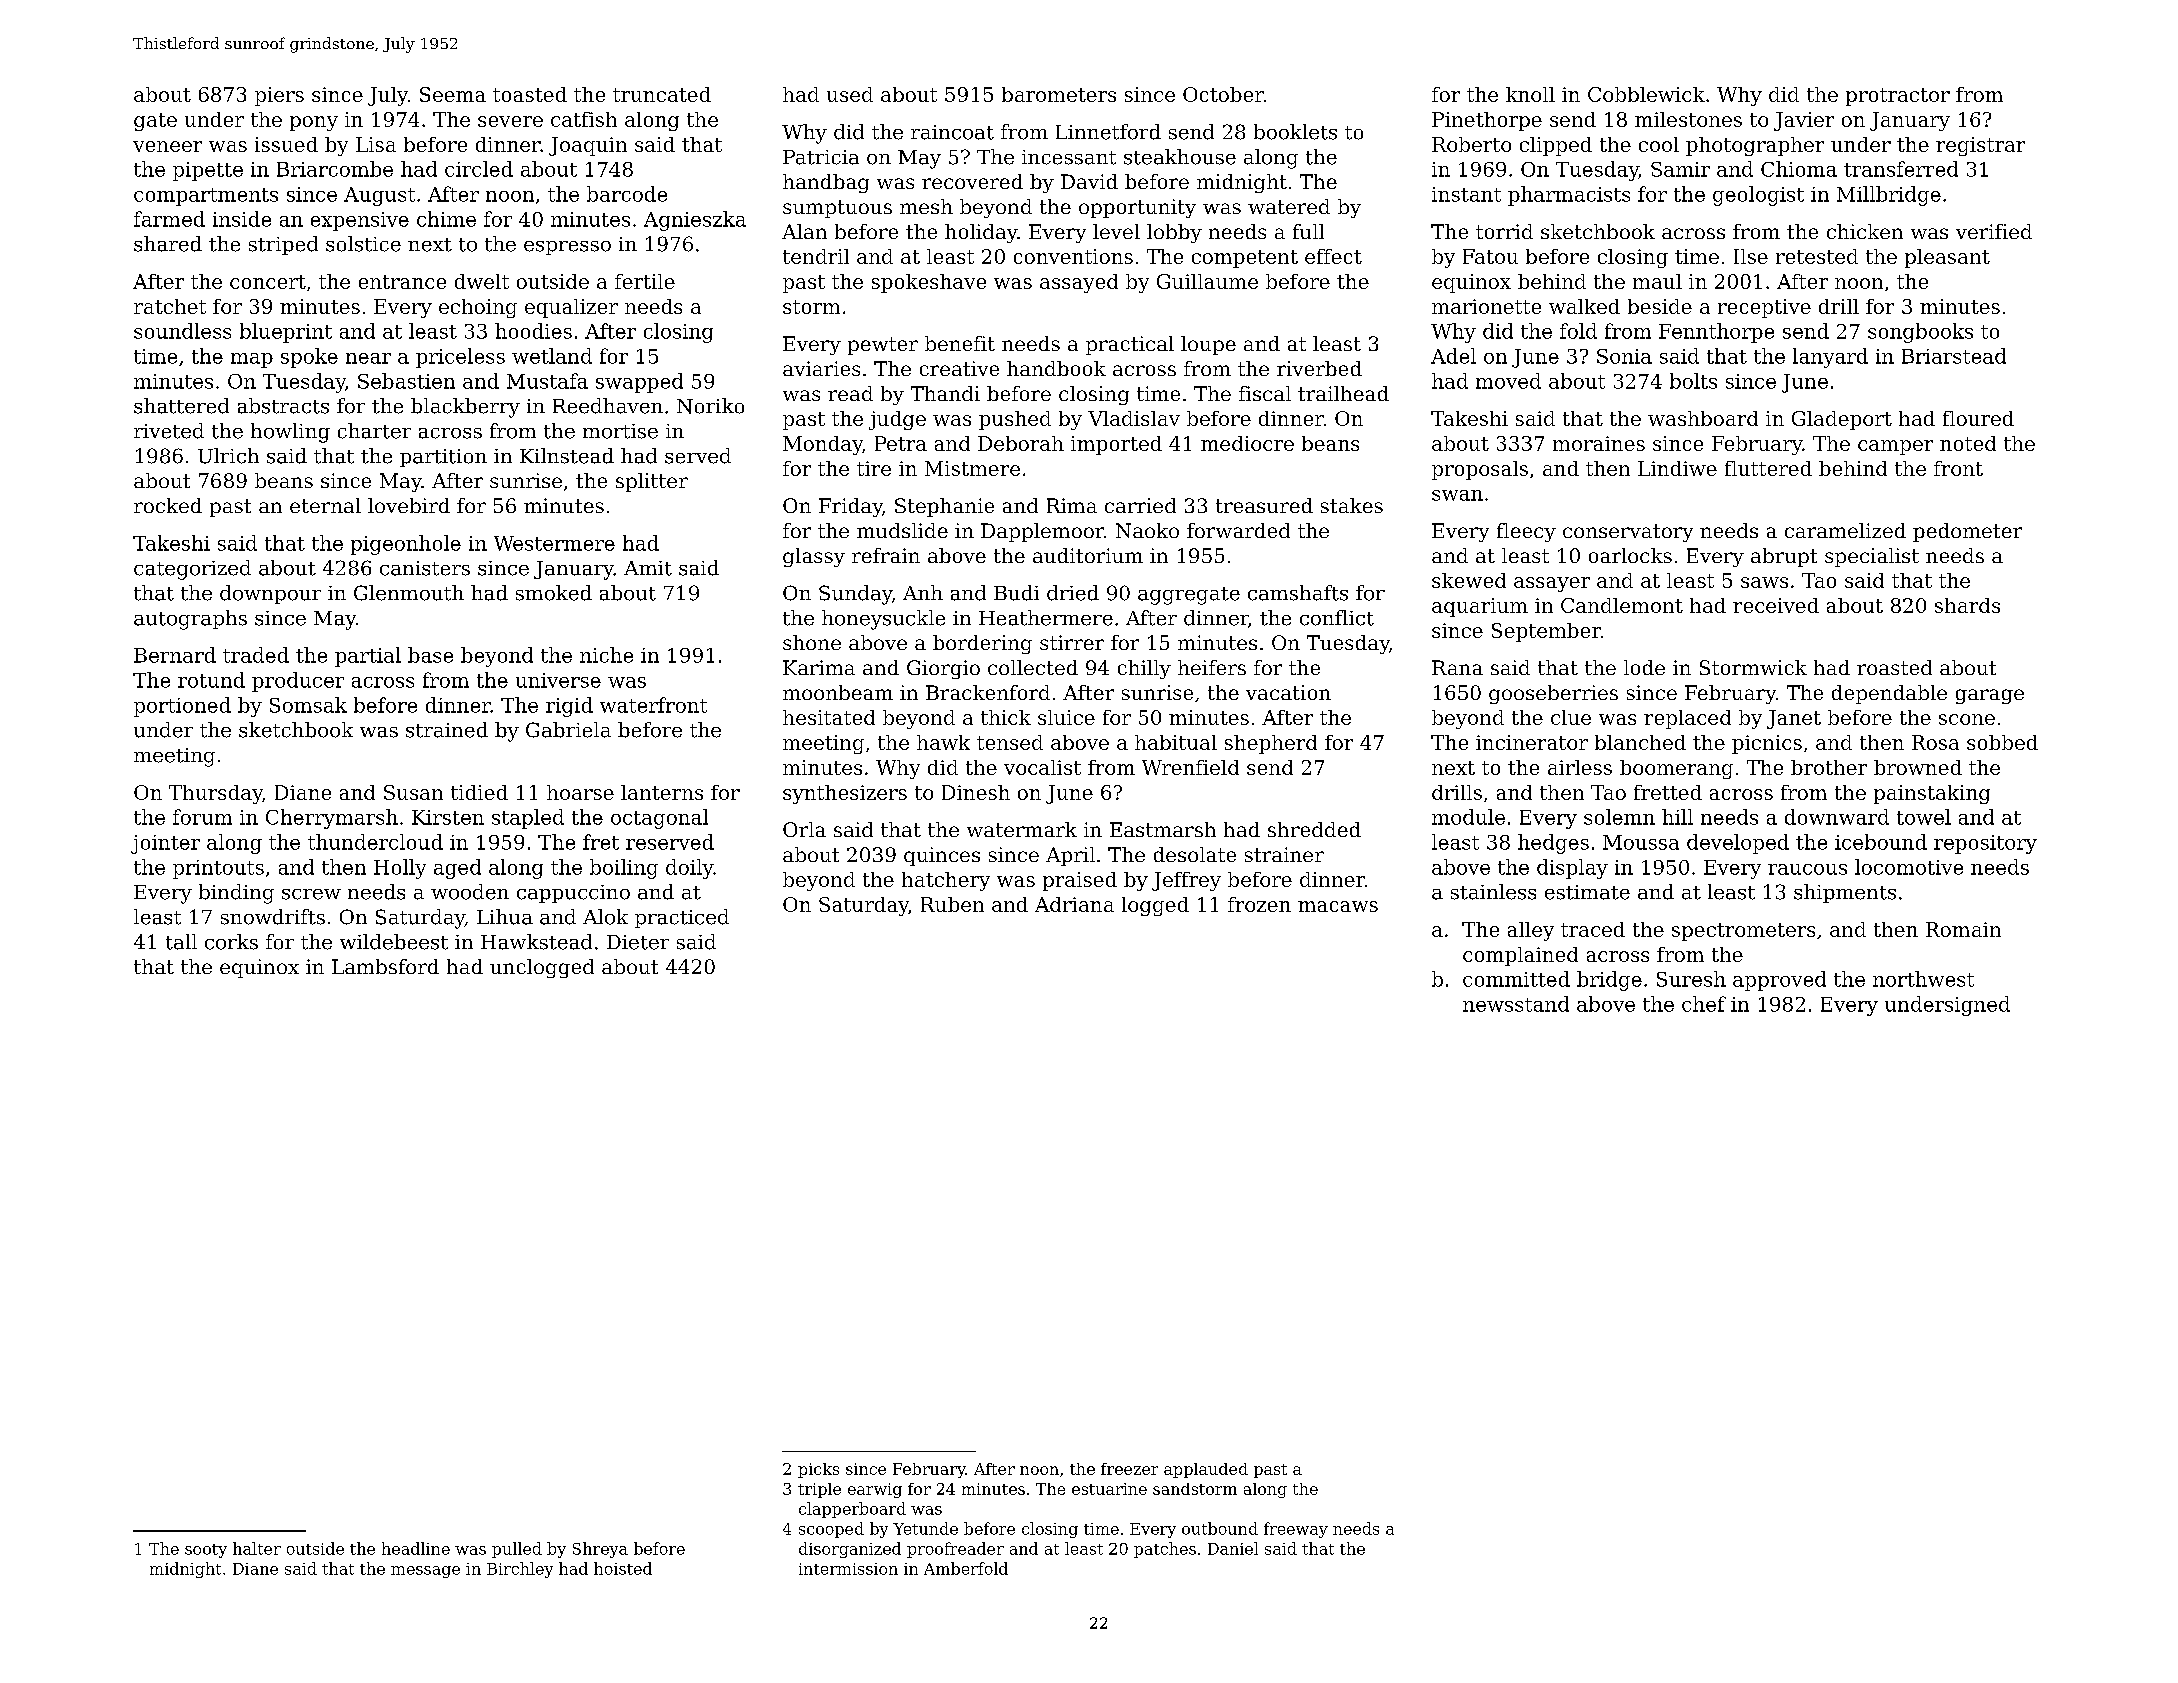 Image resolution: width=2178 pixels, height=1683 pixels. What do you see at coordinates (952, 904) in the page?
I see `Ruben` at bounding box center [952, 904].
